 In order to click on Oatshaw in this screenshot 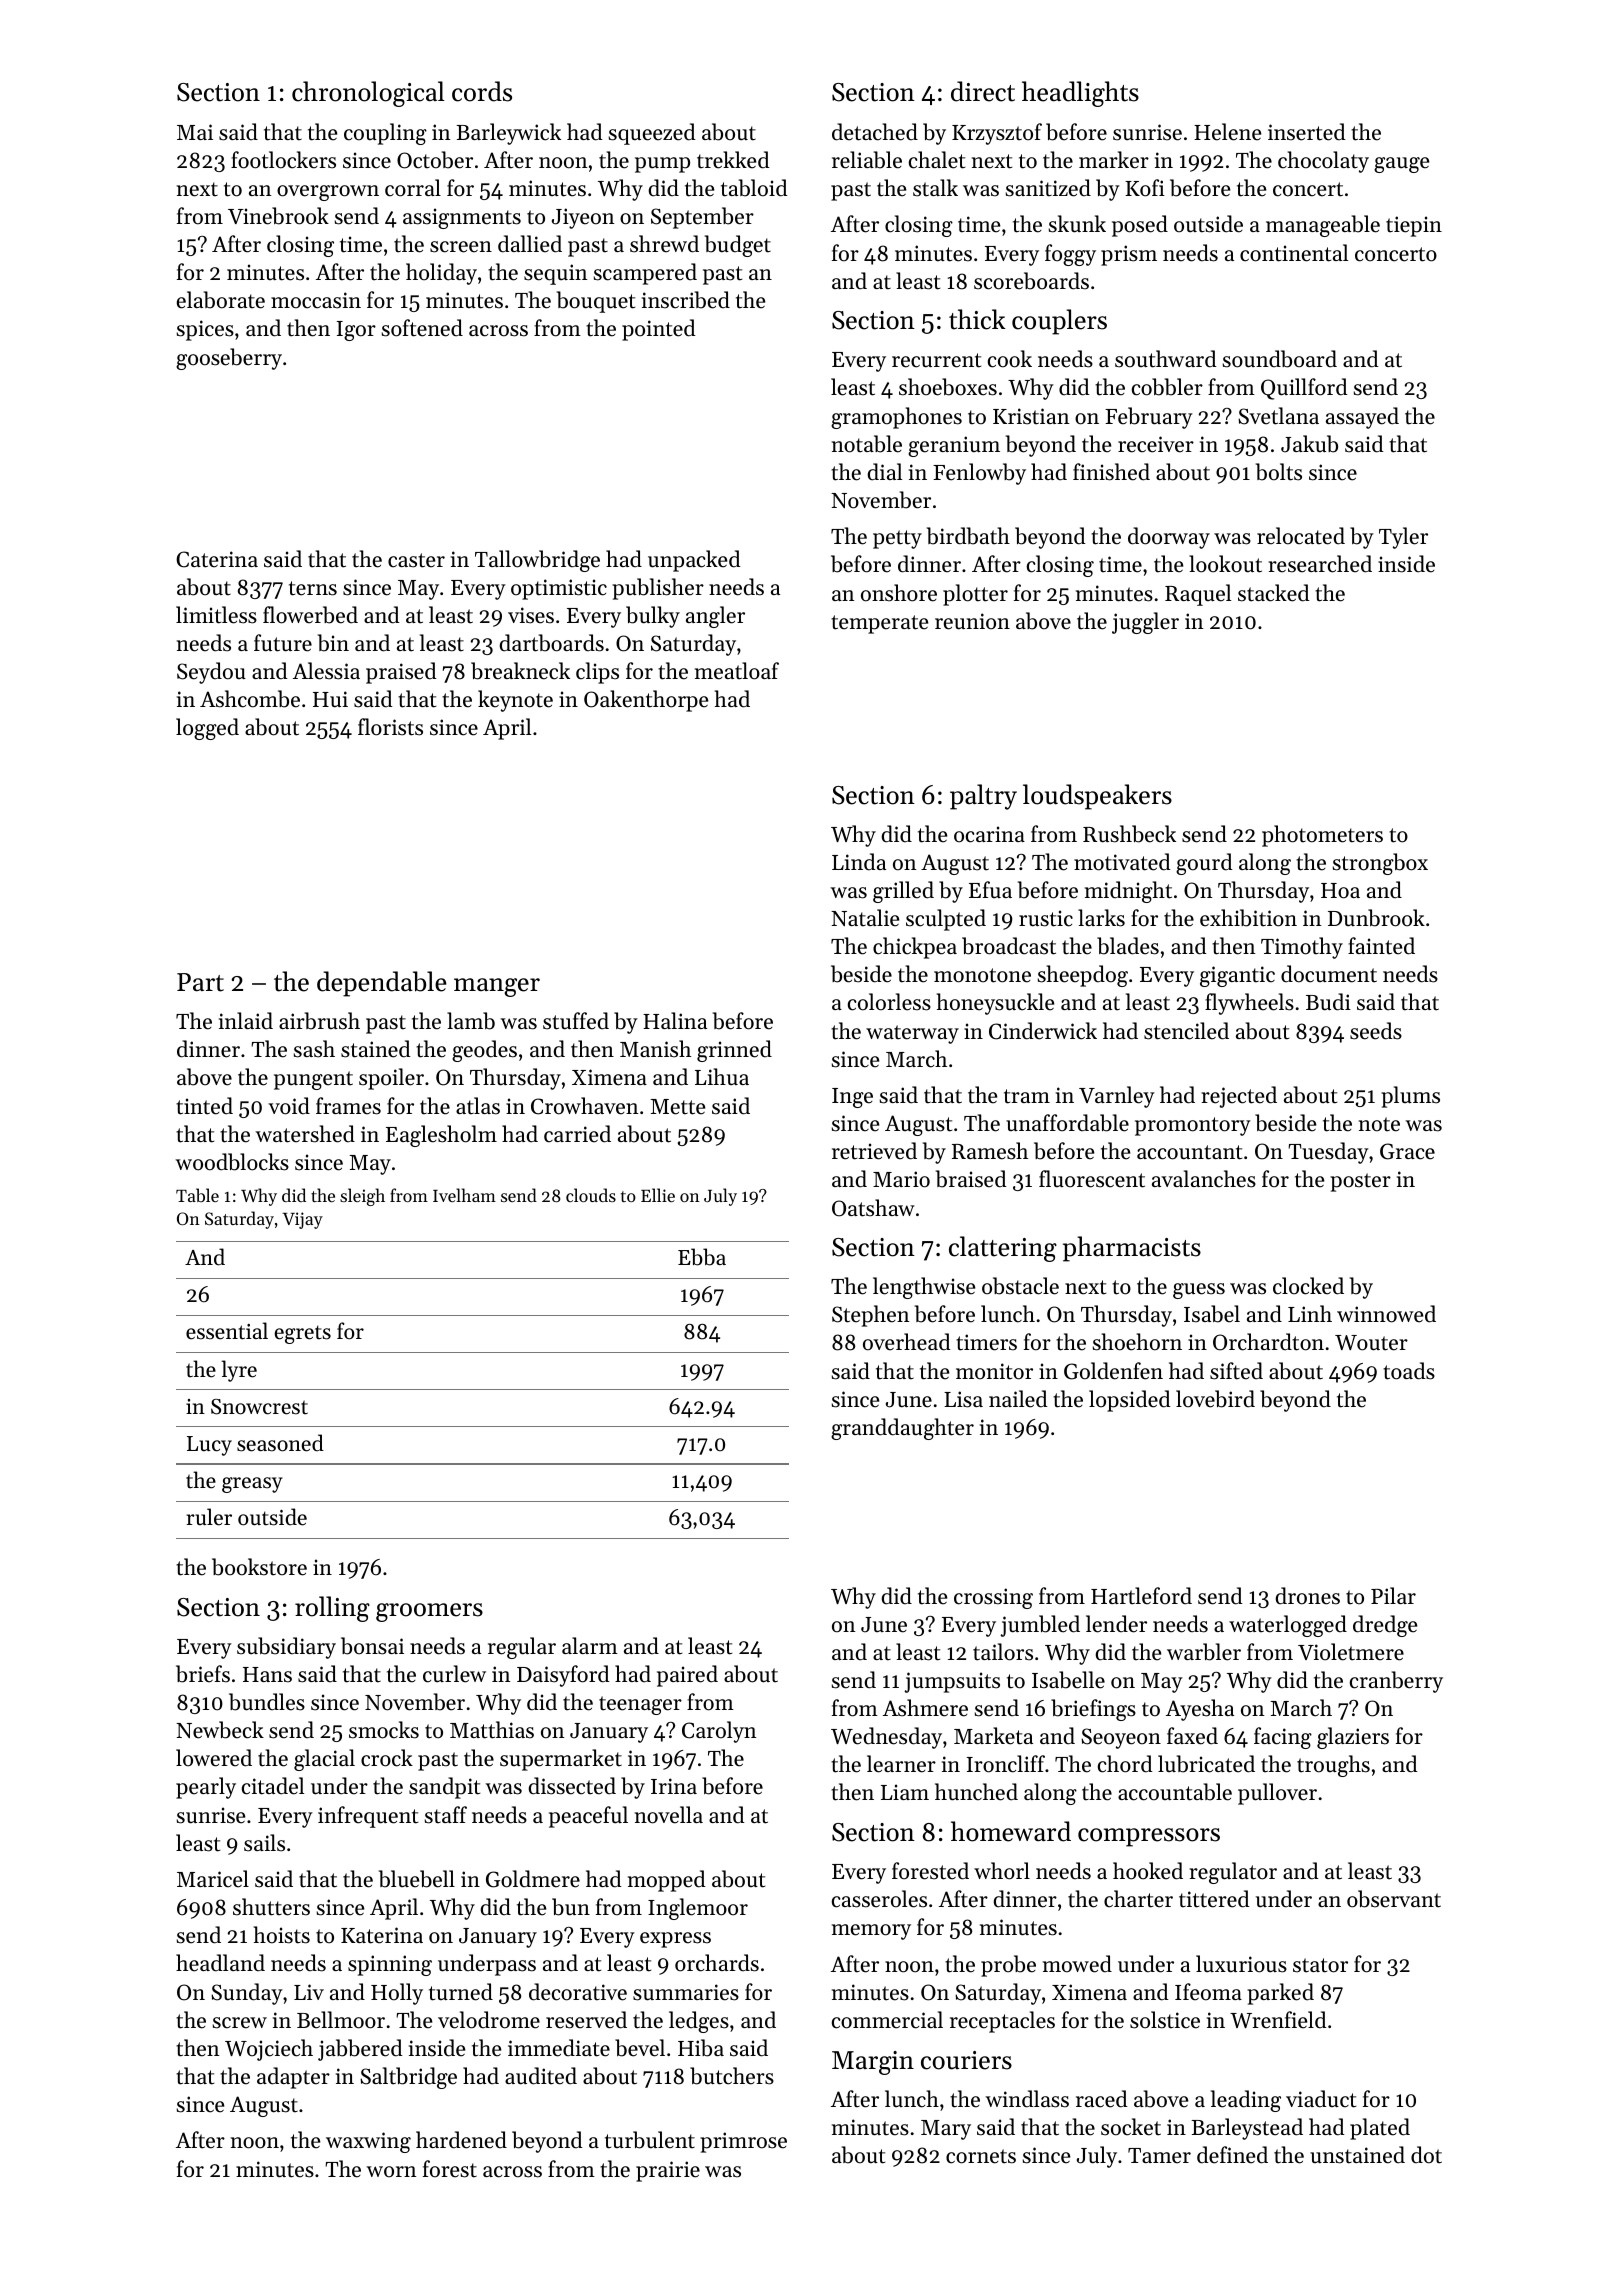, I will do `click(873, 1208)`.
